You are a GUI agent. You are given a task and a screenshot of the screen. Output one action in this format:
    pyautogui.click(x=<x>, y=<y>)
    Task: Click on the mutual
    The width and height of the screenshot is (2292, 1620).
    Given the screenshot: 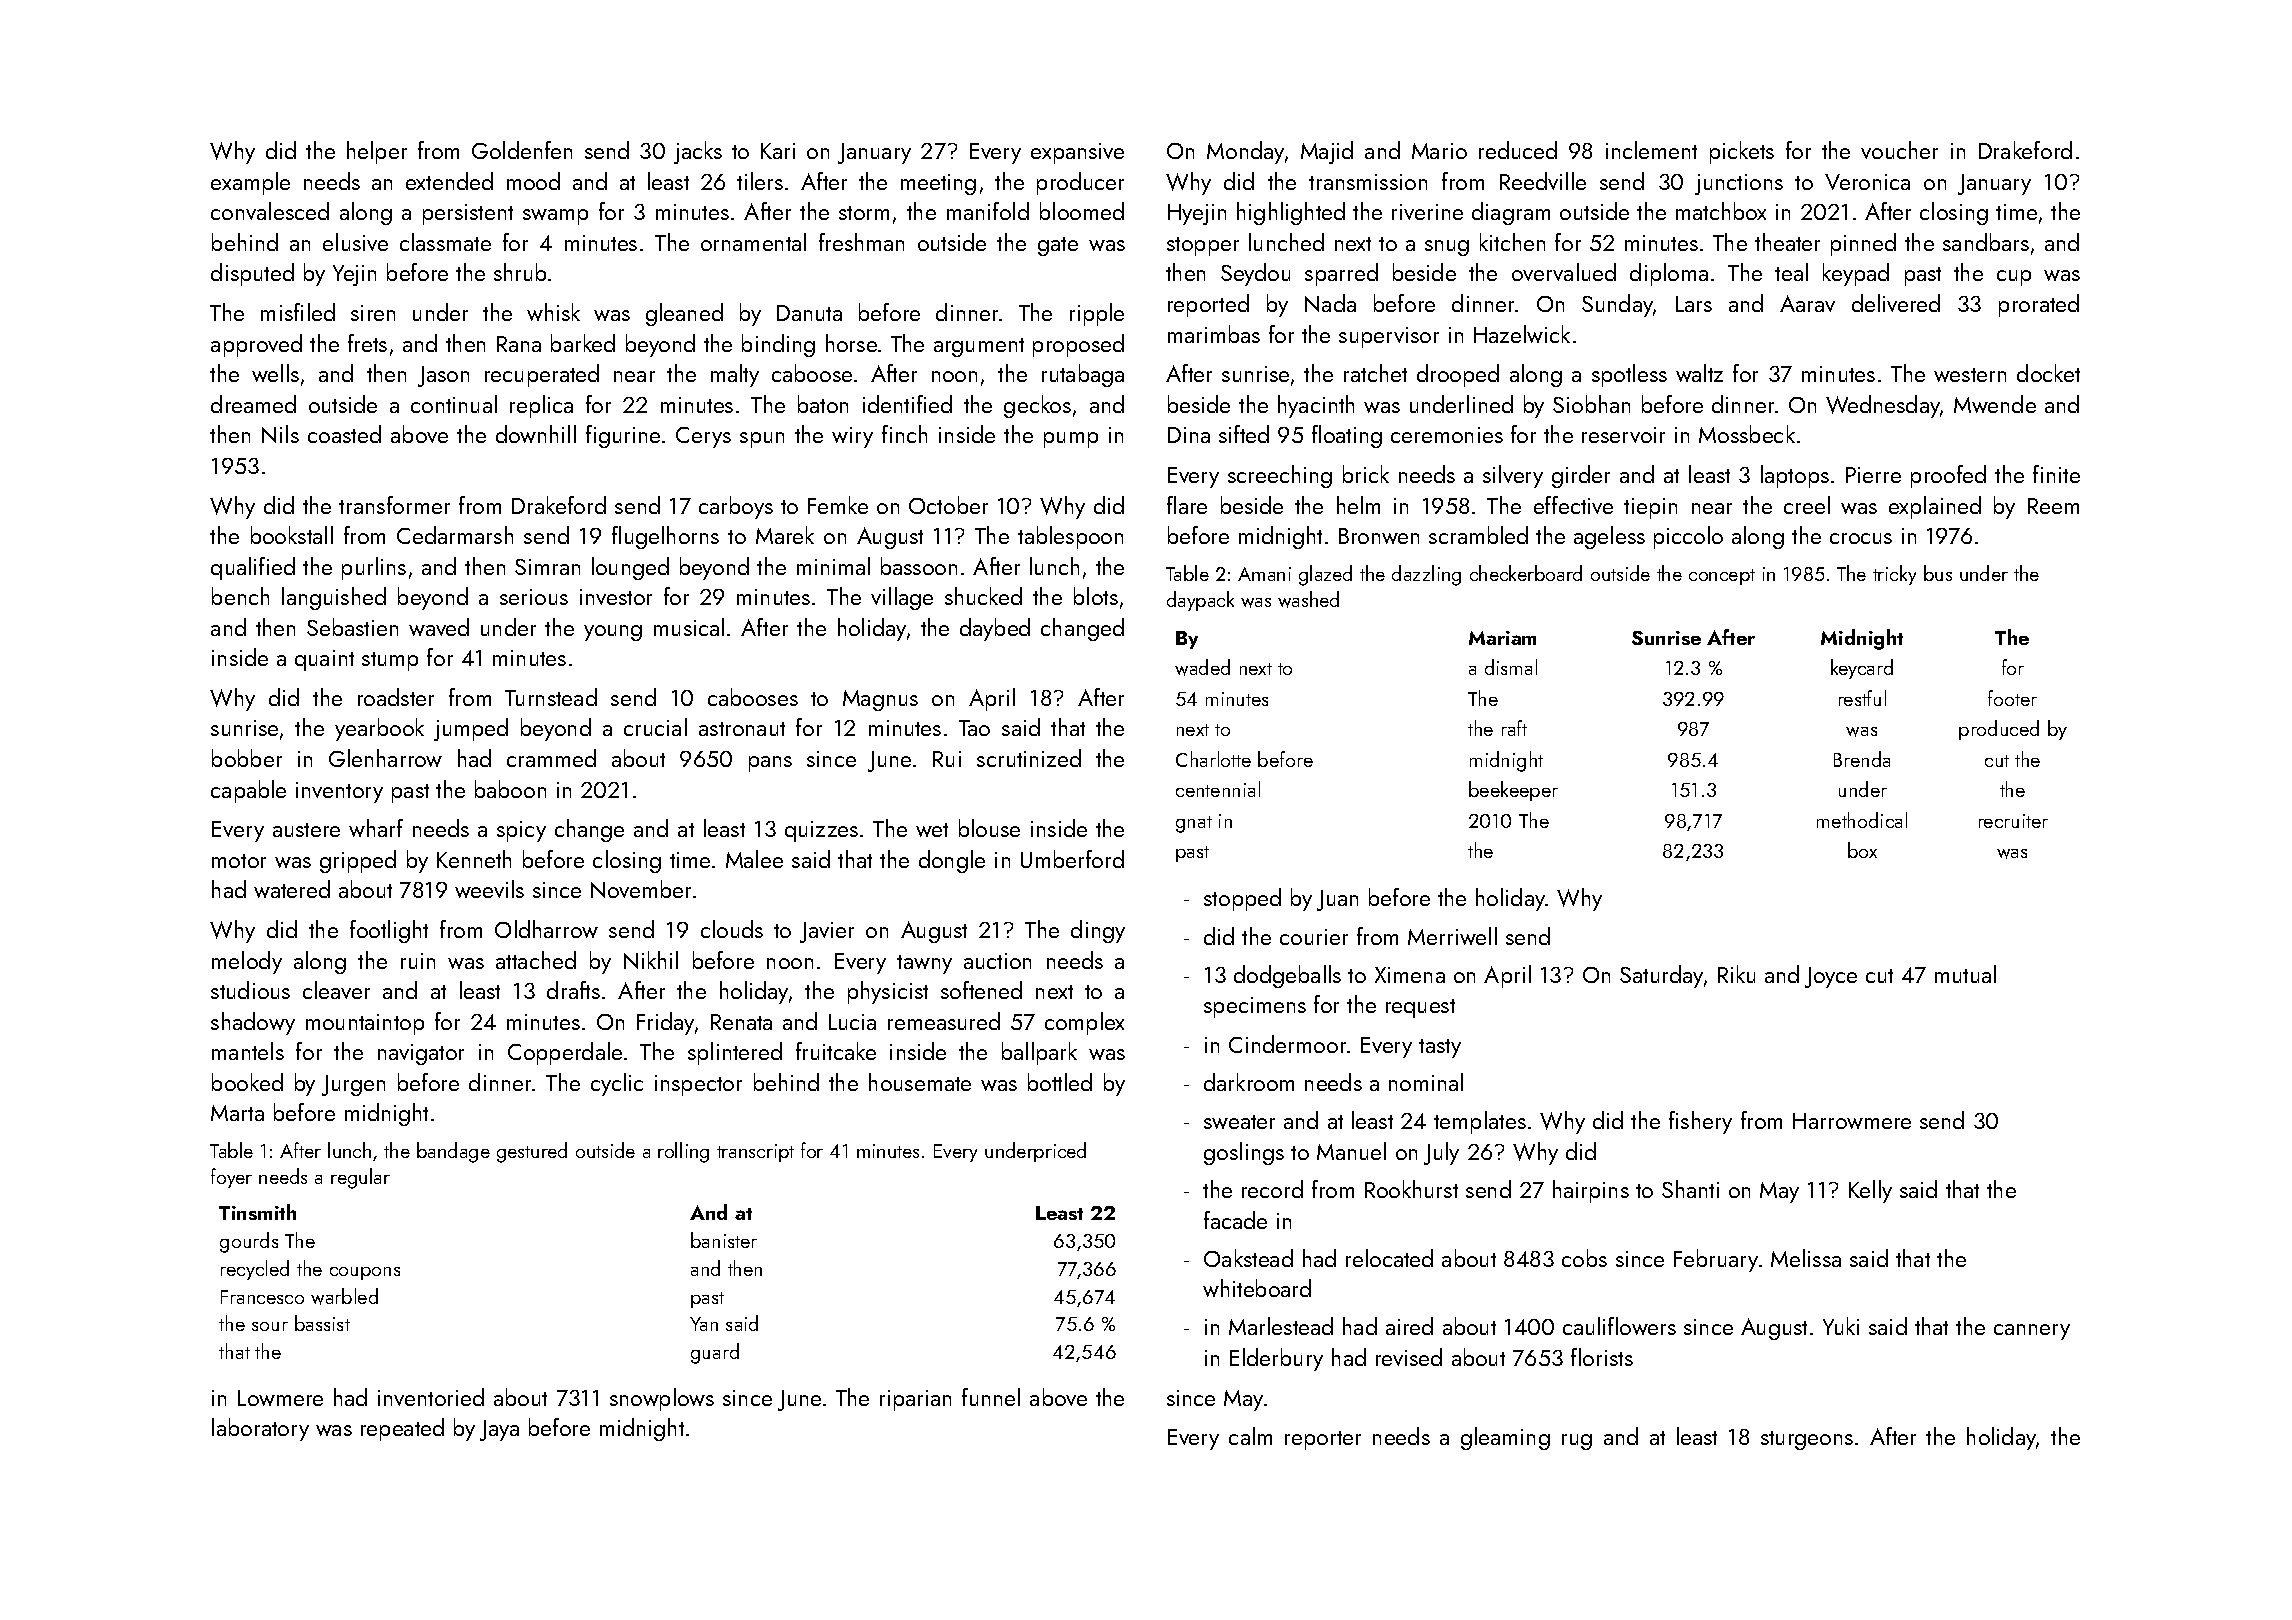 What is the action you would take?
    pyautogui.click(x=1965, y=974)
